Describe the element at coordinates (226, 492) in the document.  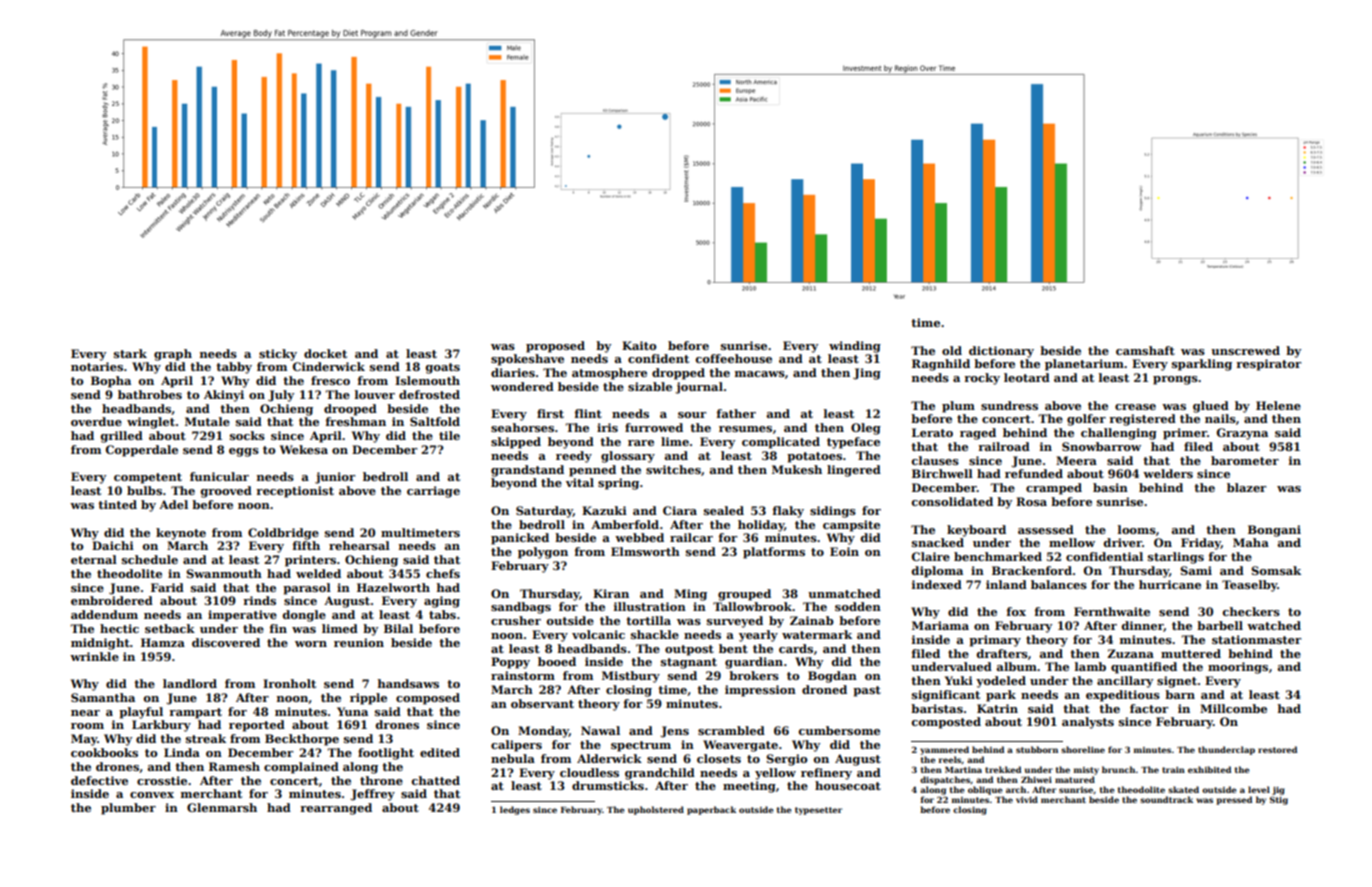
I see `grooved` at that location.
